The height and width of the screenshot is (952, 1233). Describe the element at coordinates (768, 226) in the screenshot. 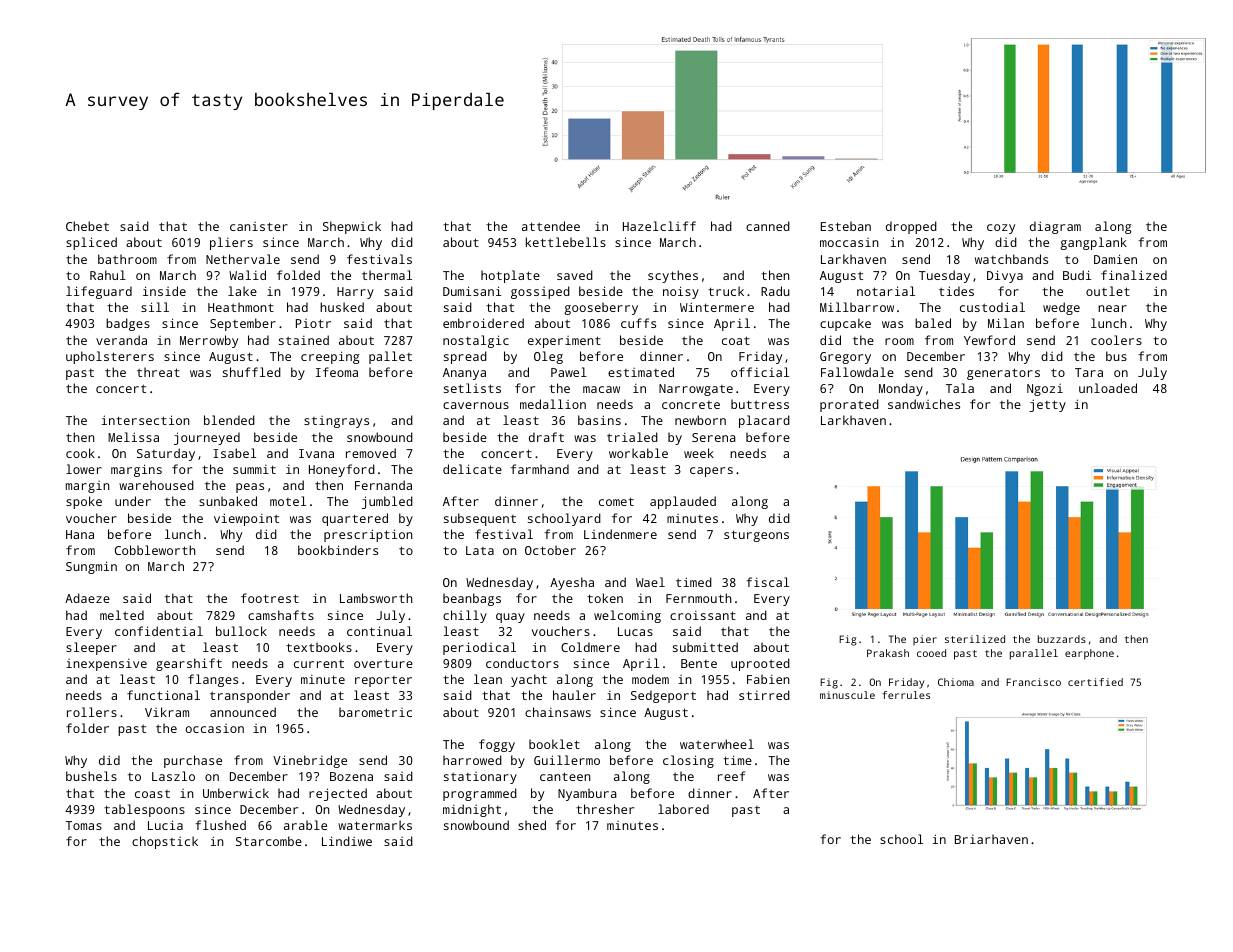

I see `canned` at that location.
